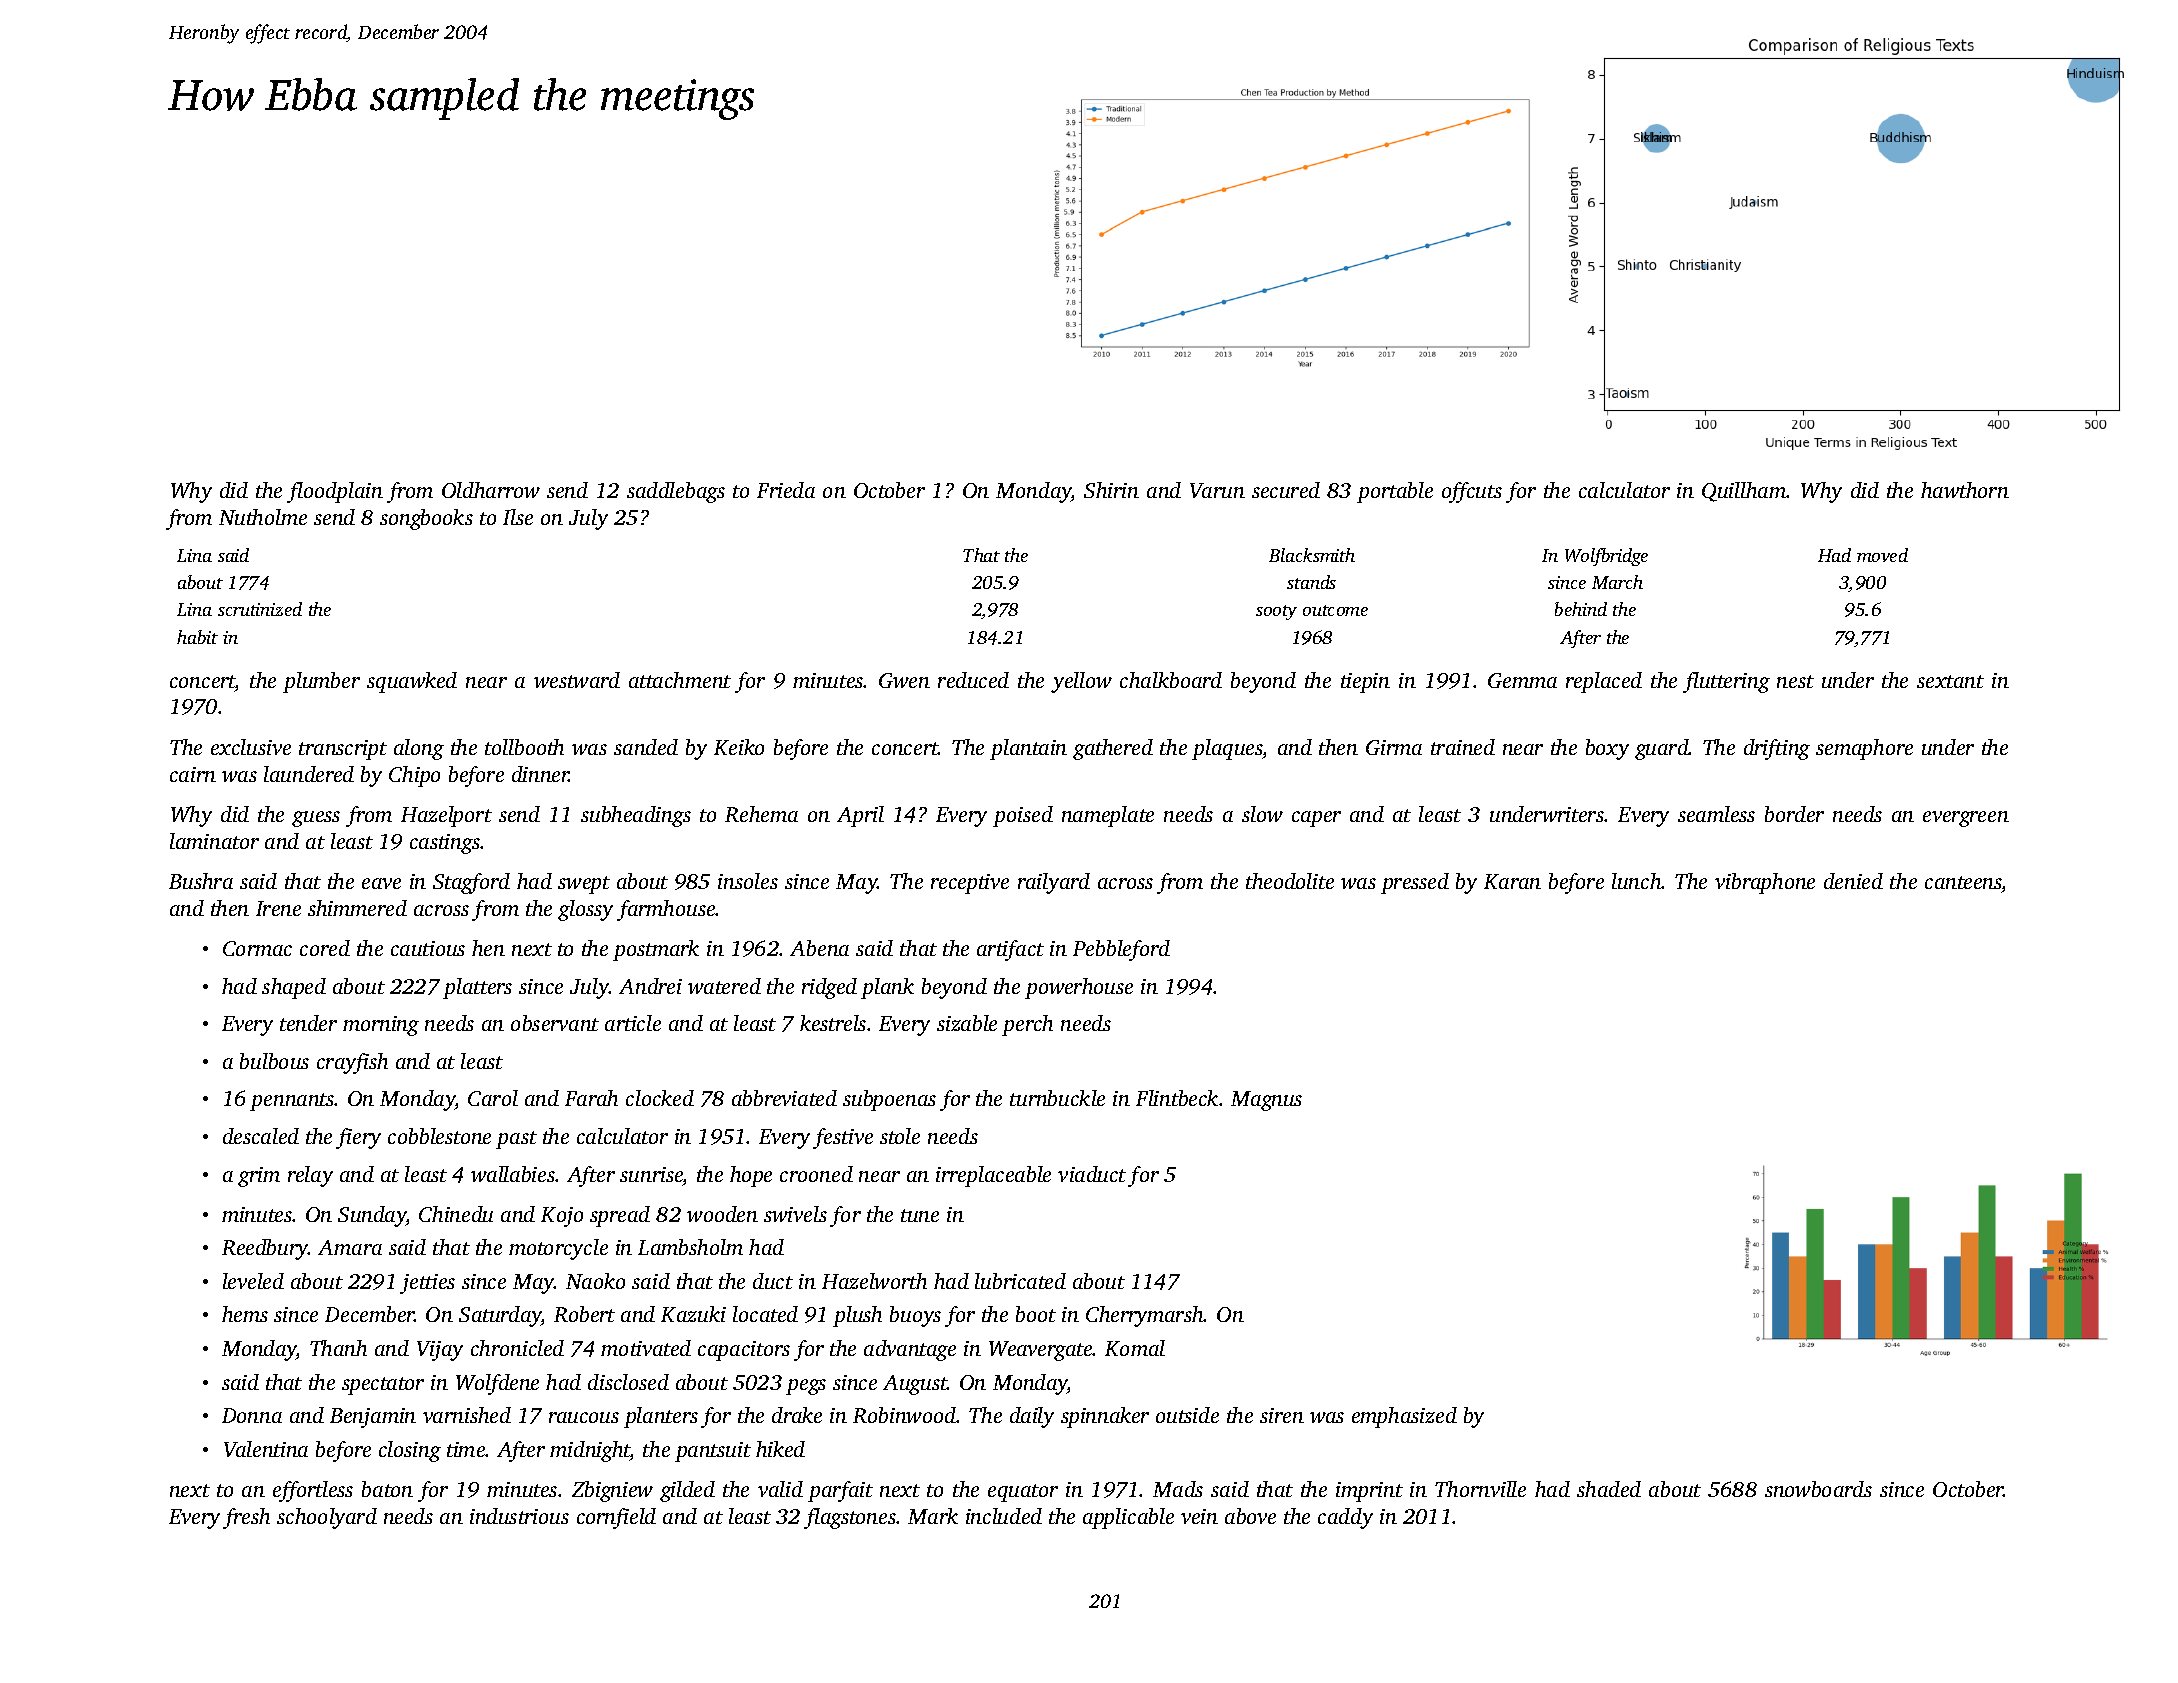 The height and width of the screenshot is (1683, 2178). I want to click on snowboards, so click(1818, 1489).
